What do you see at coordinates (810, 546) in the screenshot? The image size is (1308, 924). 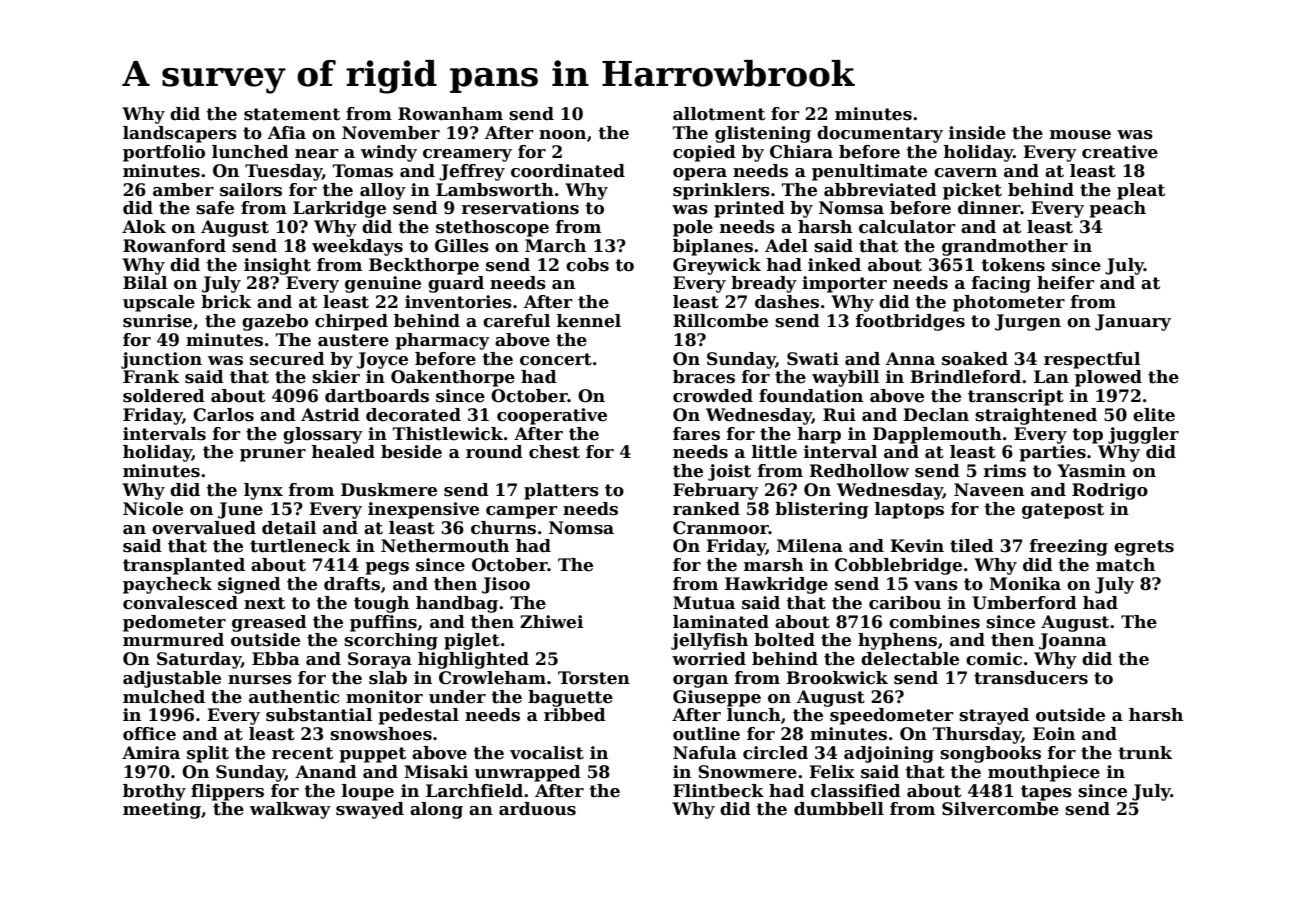 I see `Milena` at bounding box center [810, 546].
